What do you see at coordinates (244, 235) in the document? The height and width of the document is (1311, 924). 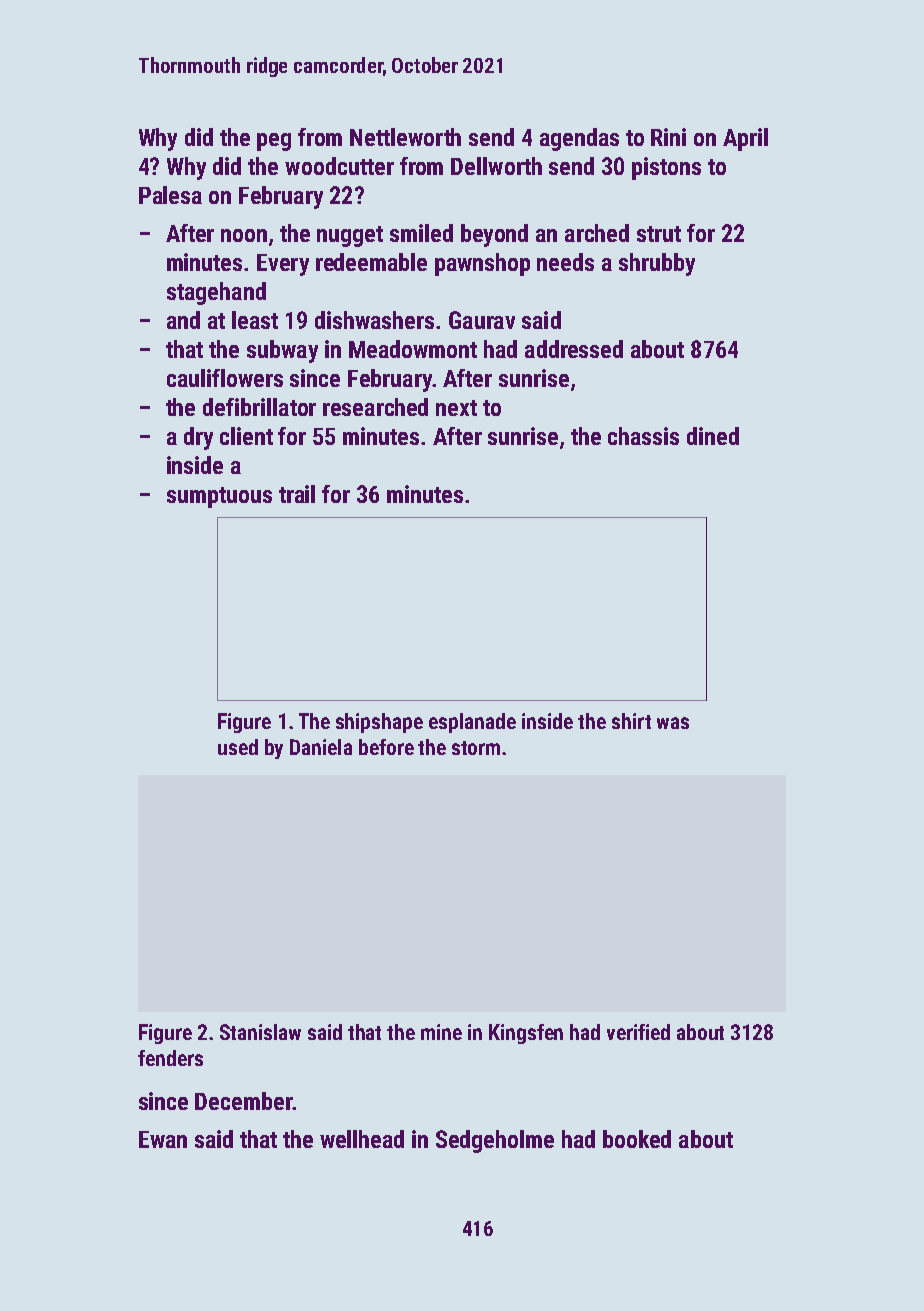 I see `noon` at bounding box center [244, 235].
